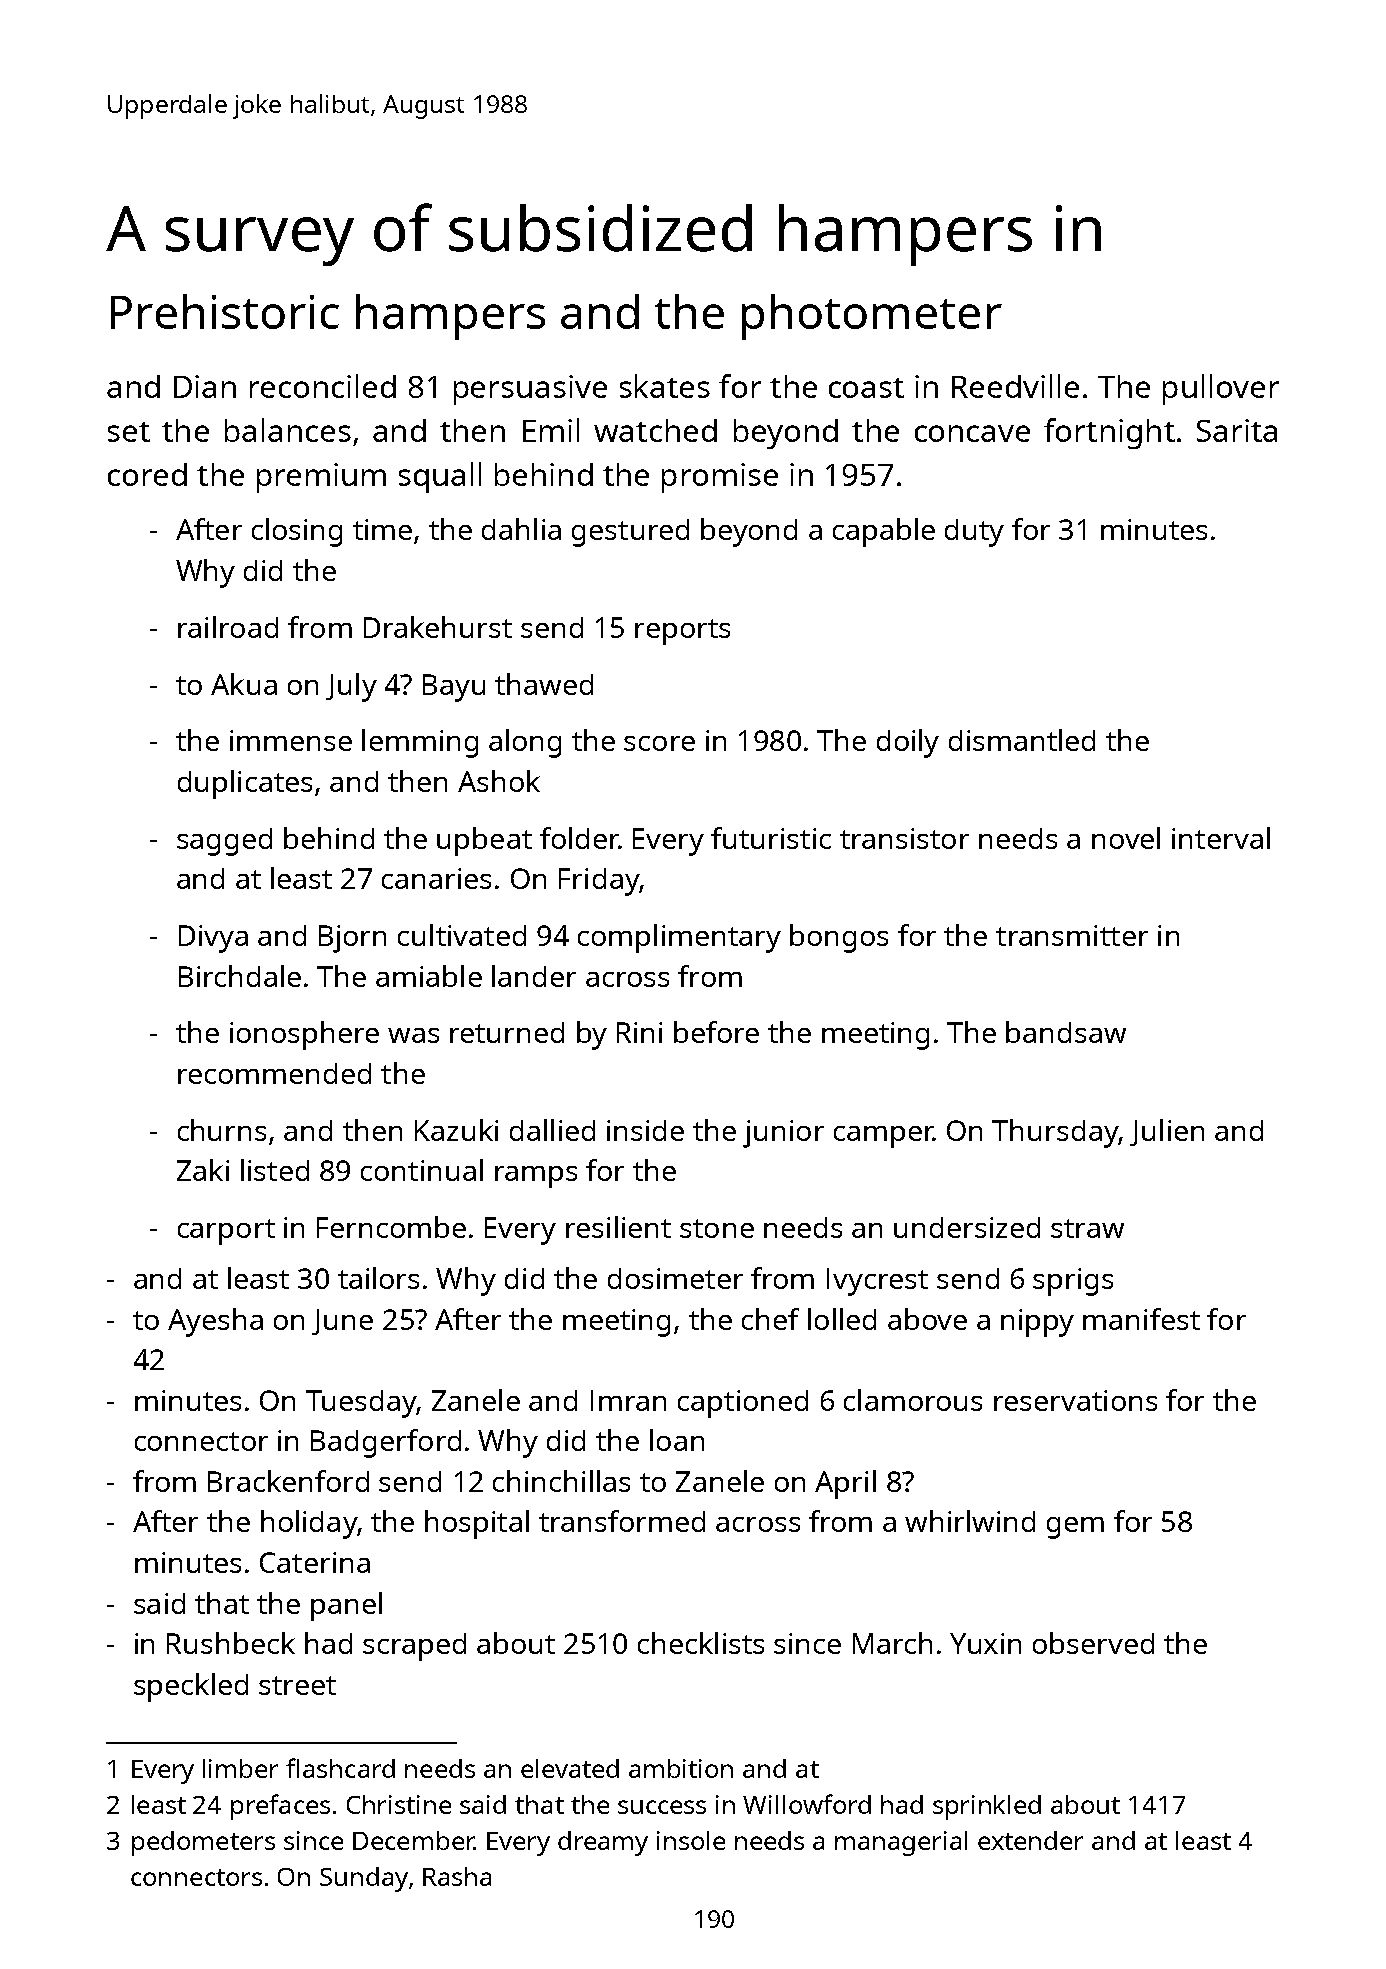 This screenshot has height=1969, width=1386. Describe the element at coordinates (1141, 1319) in the screenshot. I see `manifest` at that location.
